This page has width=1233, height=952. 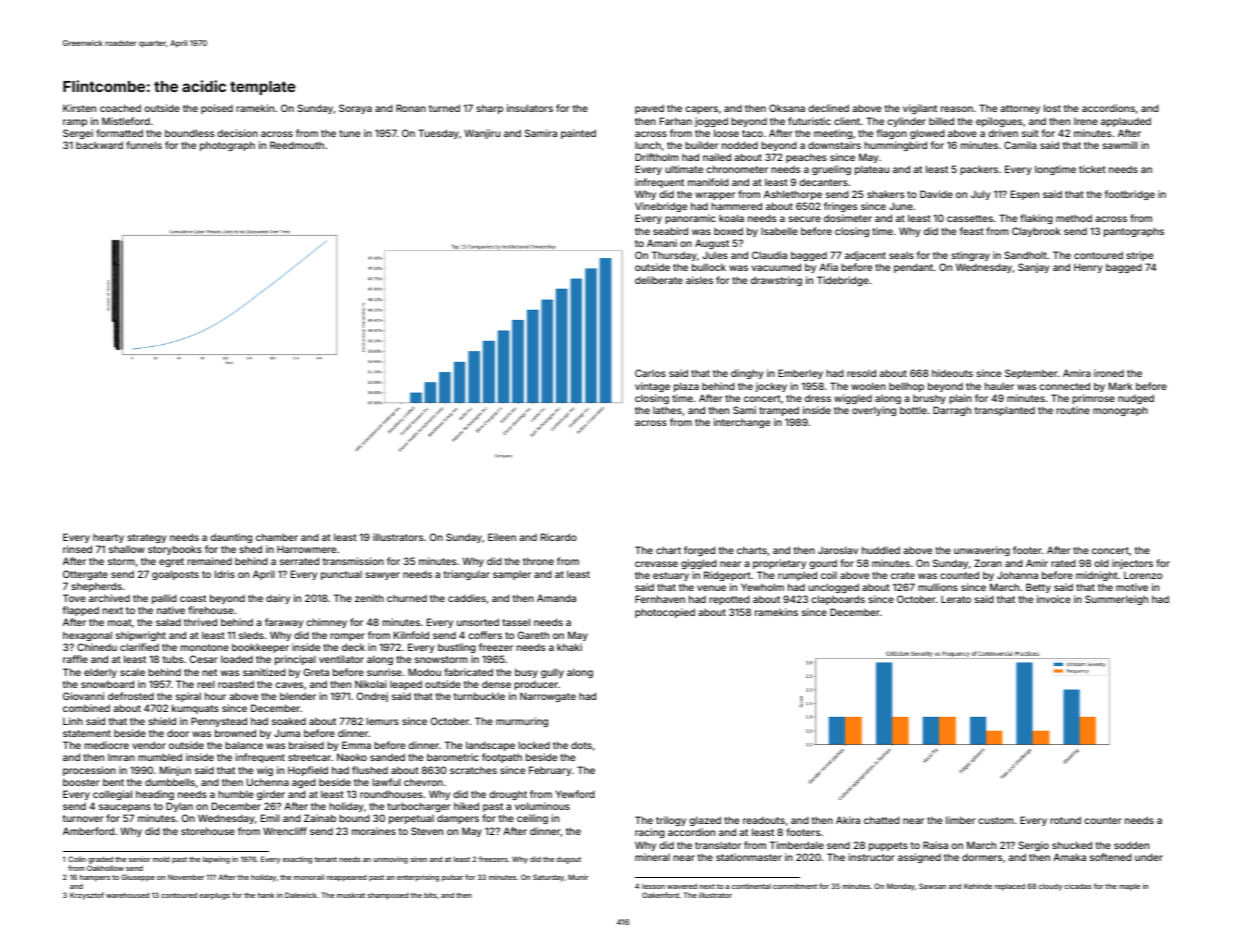 What do you see at coordinates (297, 145) in the page?
I see `Reedmouth` at bounding box center [297, 145].
